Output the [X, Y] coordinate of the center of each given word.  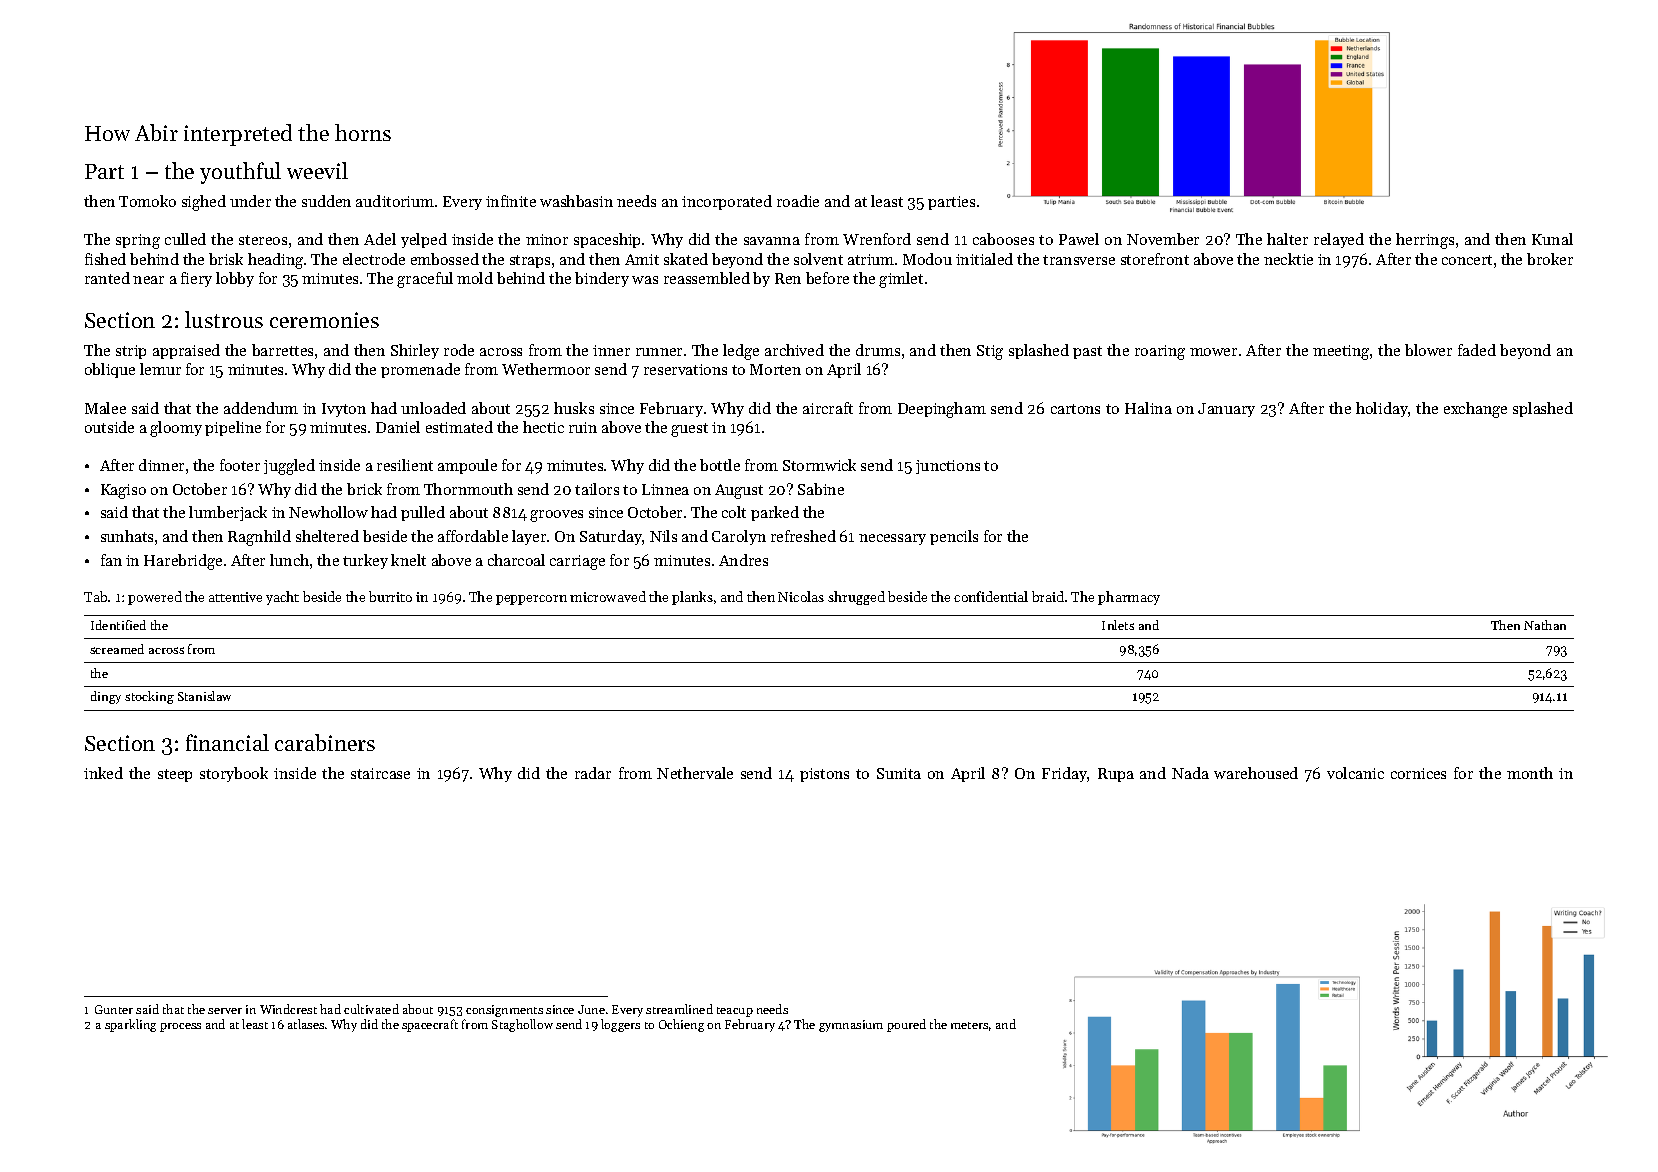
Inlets [1118, 625]
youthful [240, 173]
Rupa [1116, 775]
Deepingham [942, 410]
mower [1213, 352]
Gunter [114, 1009]
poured [906, 1025]
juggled [289, 467]
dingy [106, 697]
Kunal [1552, 239]
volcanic [1355, 773]
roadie [798, 201]
